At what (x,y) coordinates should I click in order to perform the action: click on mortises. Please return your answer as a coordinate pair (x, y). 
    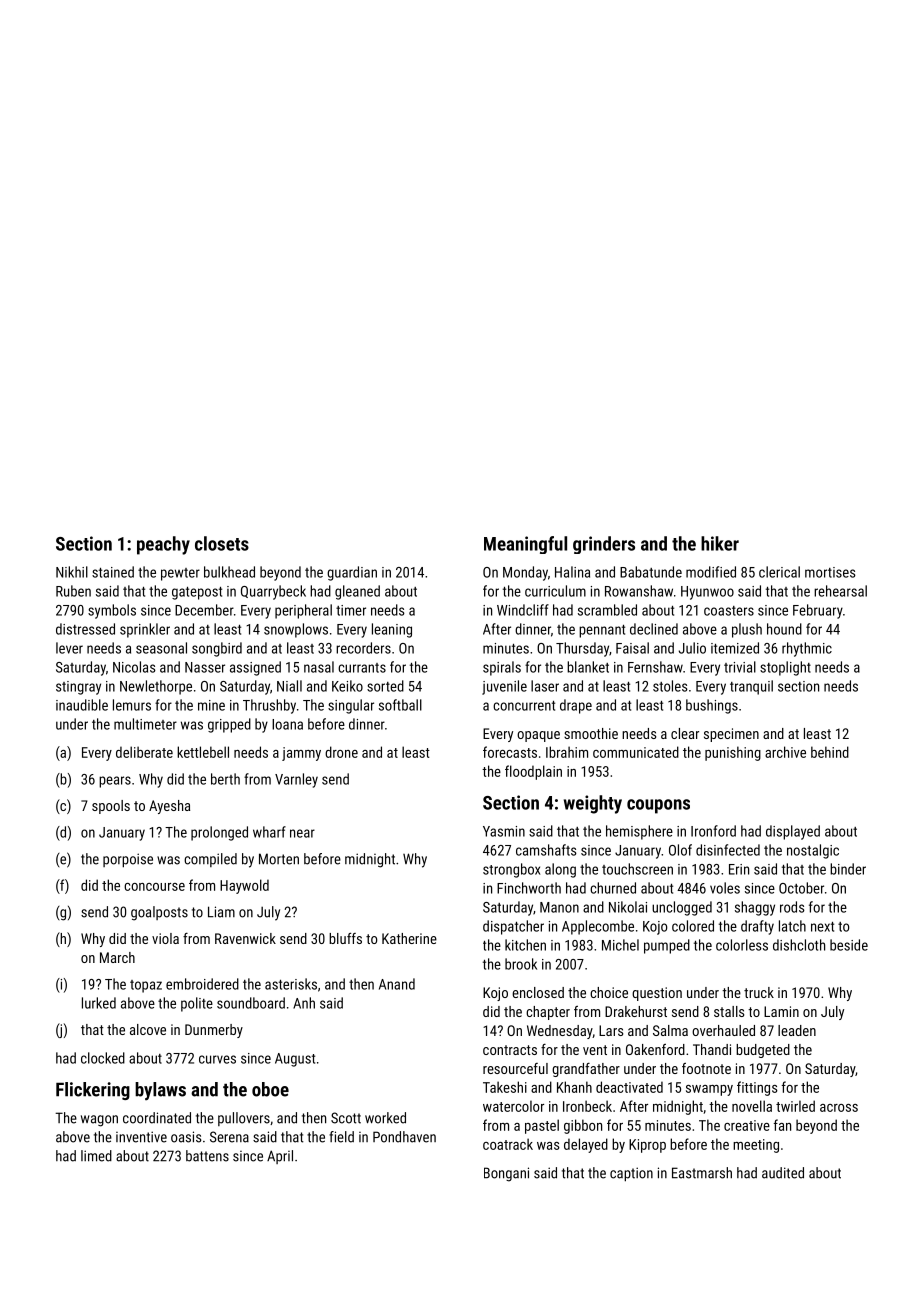
    Looking at the image, I should click on (830, 572).
